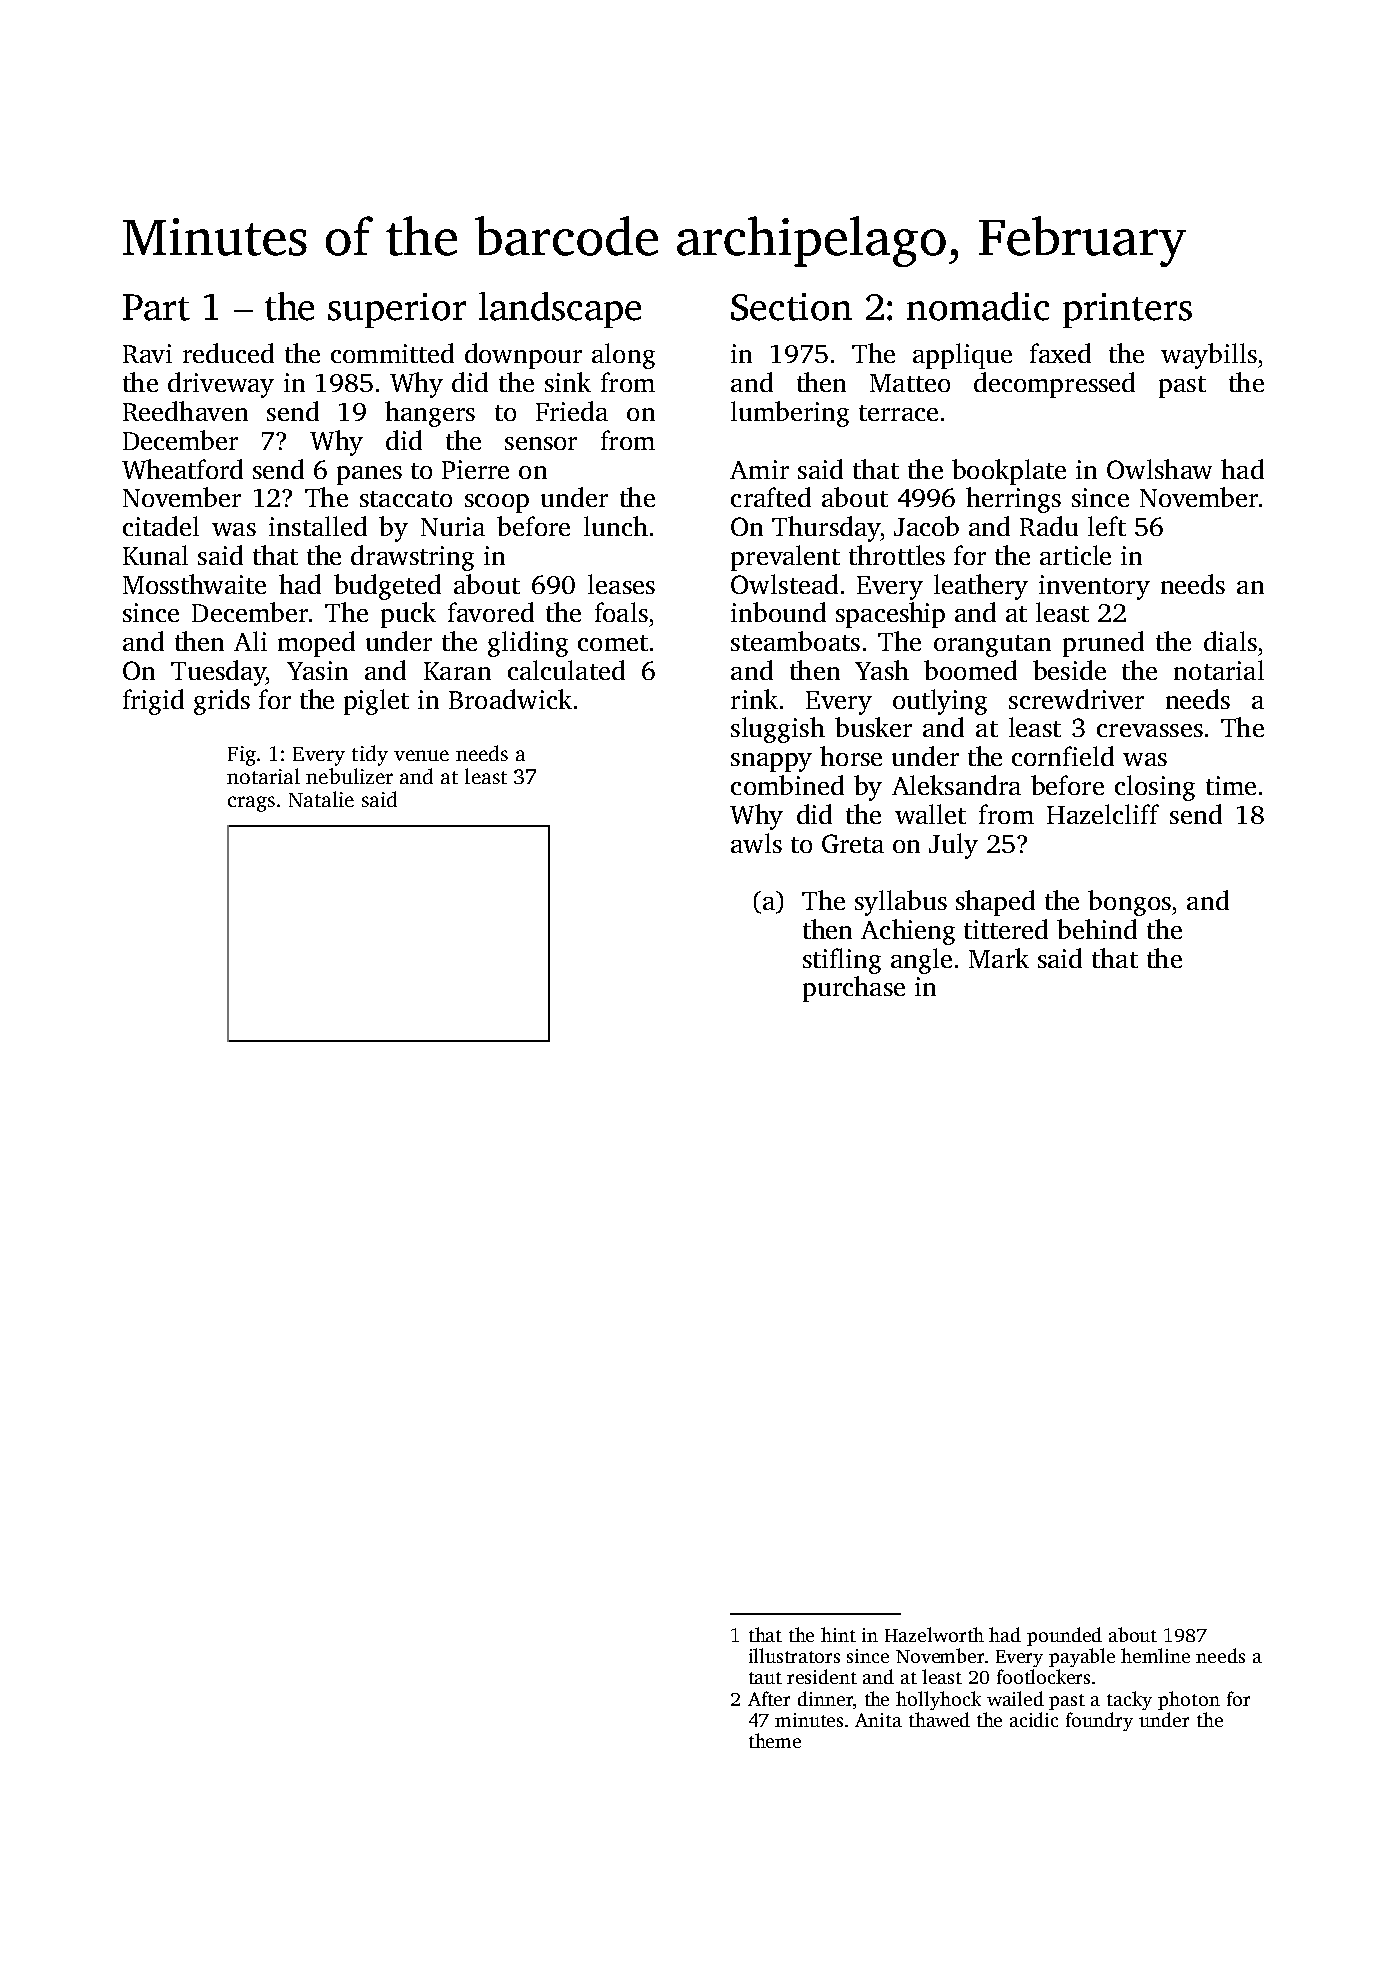  I want to click on stifling, so click(842, 961).
